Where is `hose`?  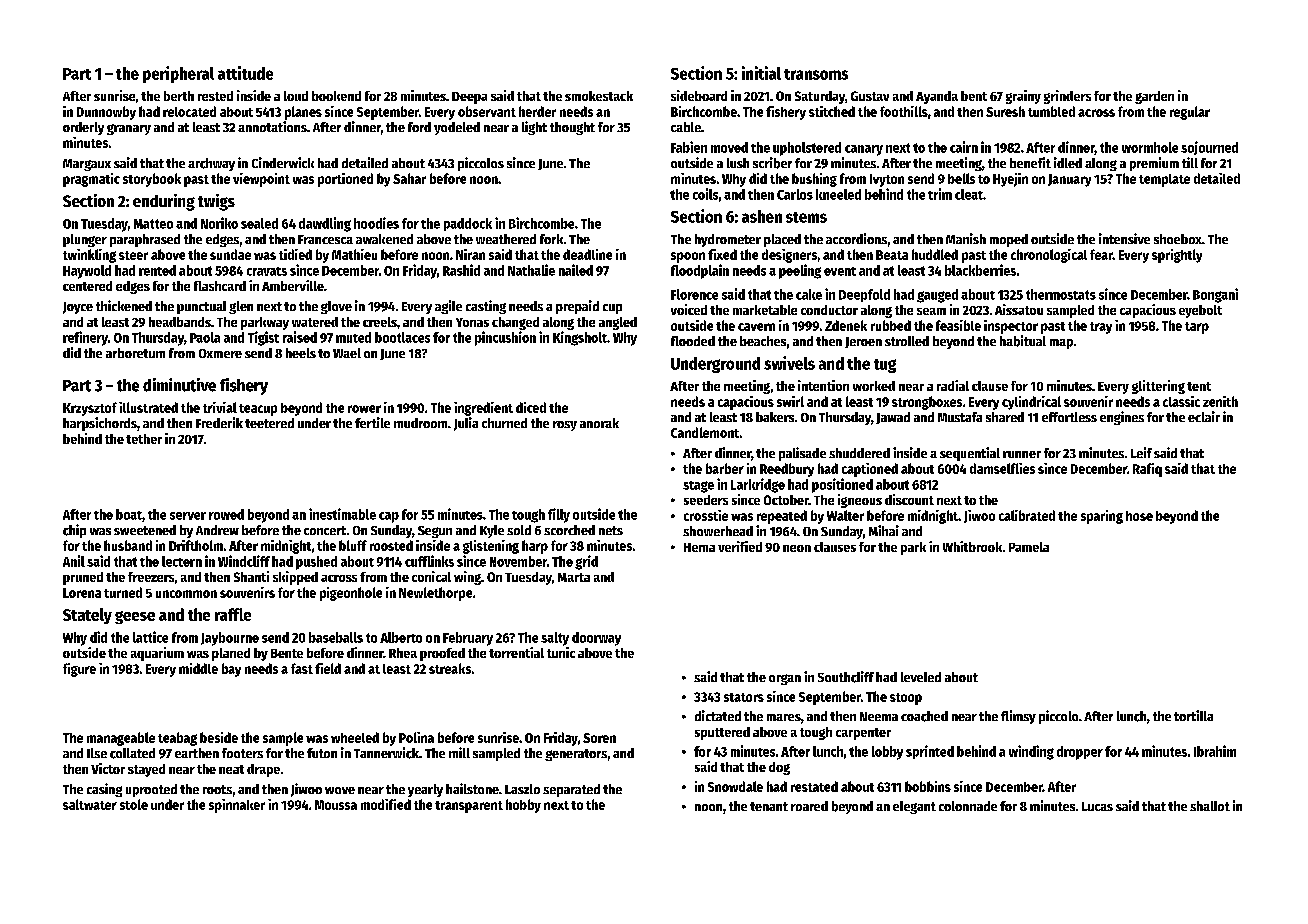
hose is located at coordinates (1139, 516).
